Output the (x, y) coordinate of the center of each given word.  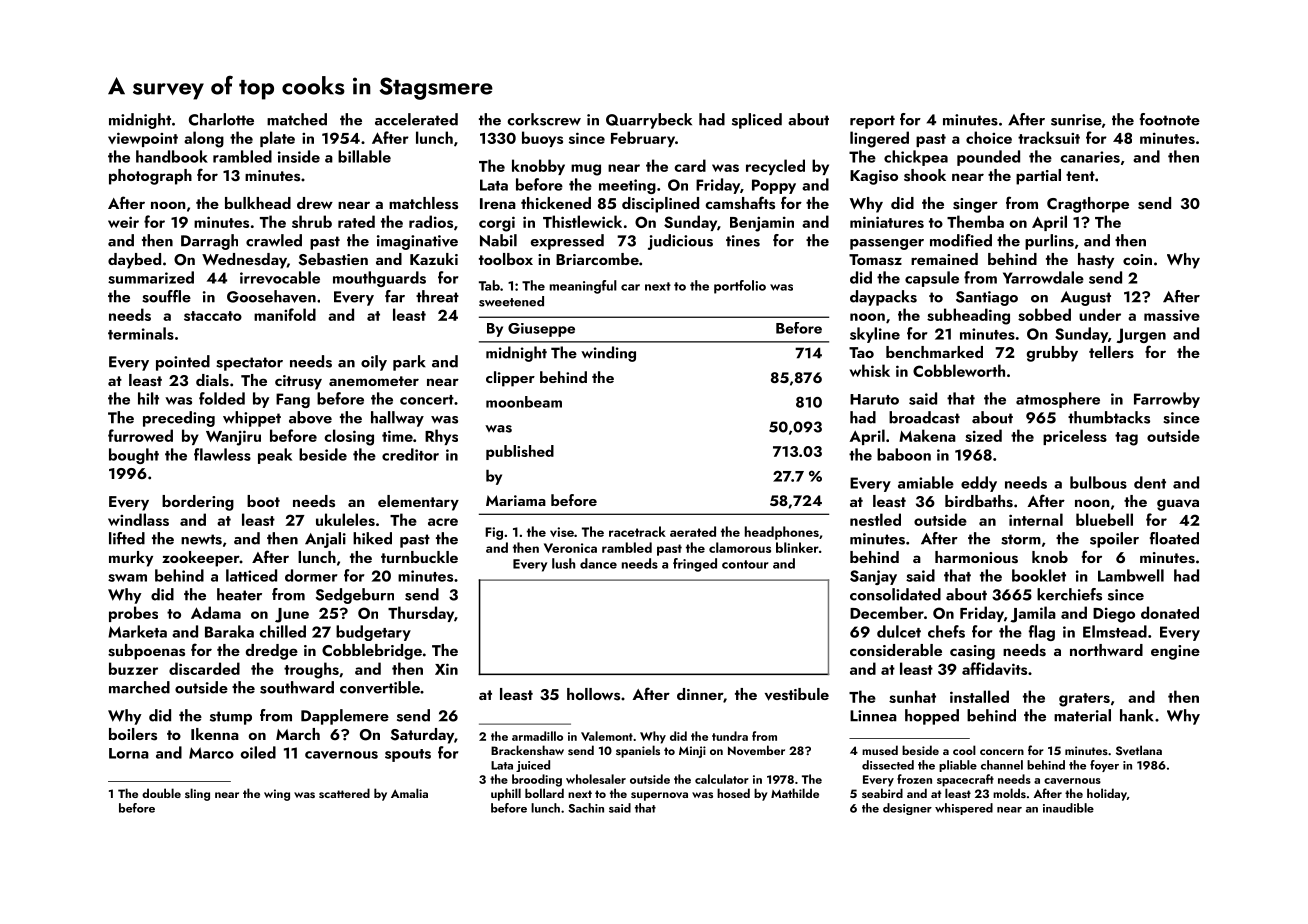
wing (277, 795)
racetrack (637, 531)
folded (222, 398)
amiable (926, 482)
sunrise (1076, 120)
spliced (757, 121)
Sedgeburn (355, 596)
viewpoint (143, 139)
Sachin (586, 808)
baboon (904, 454)
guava (1178, 505)
